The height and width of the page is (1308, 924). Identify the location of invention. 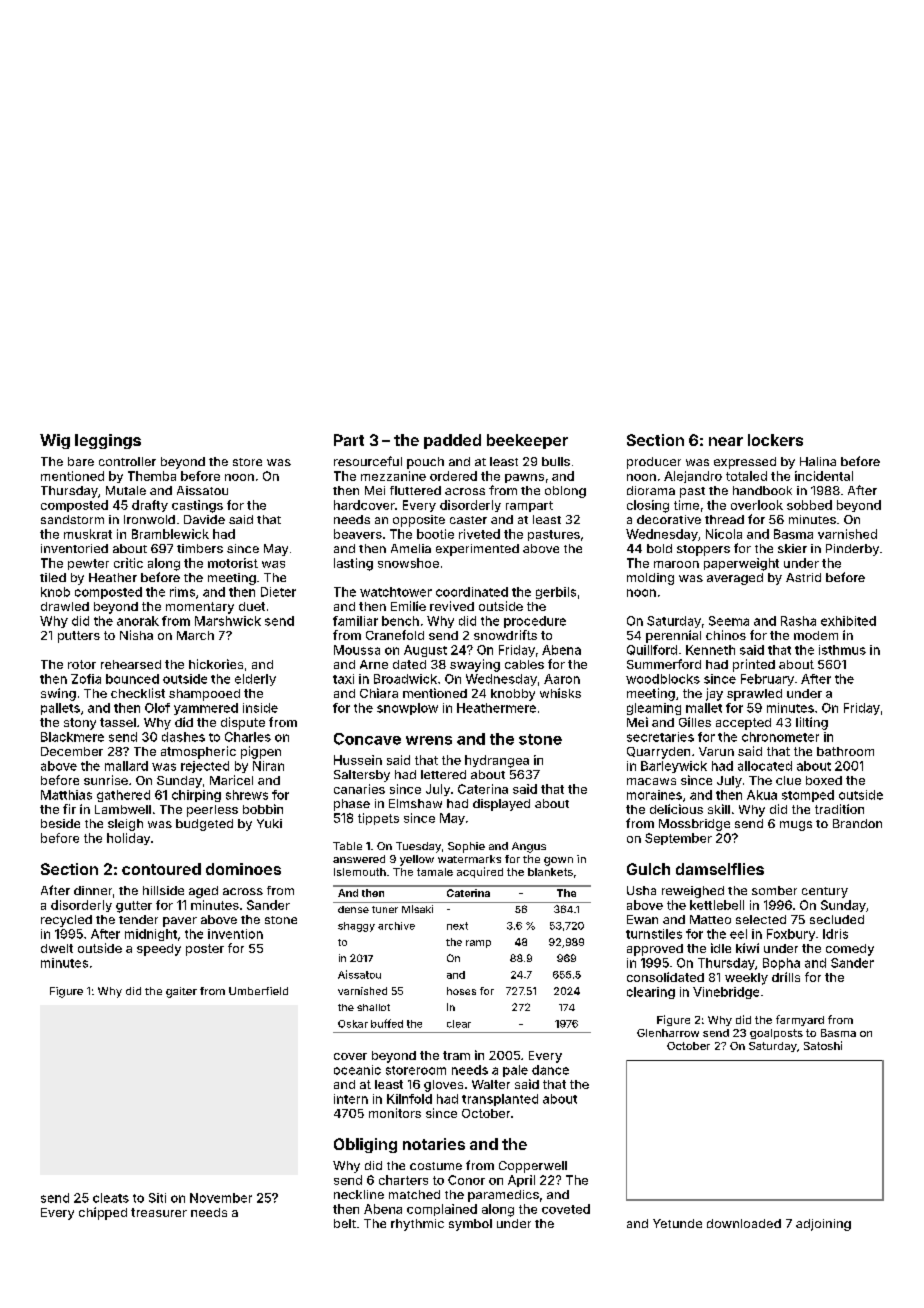
(235, 934).
